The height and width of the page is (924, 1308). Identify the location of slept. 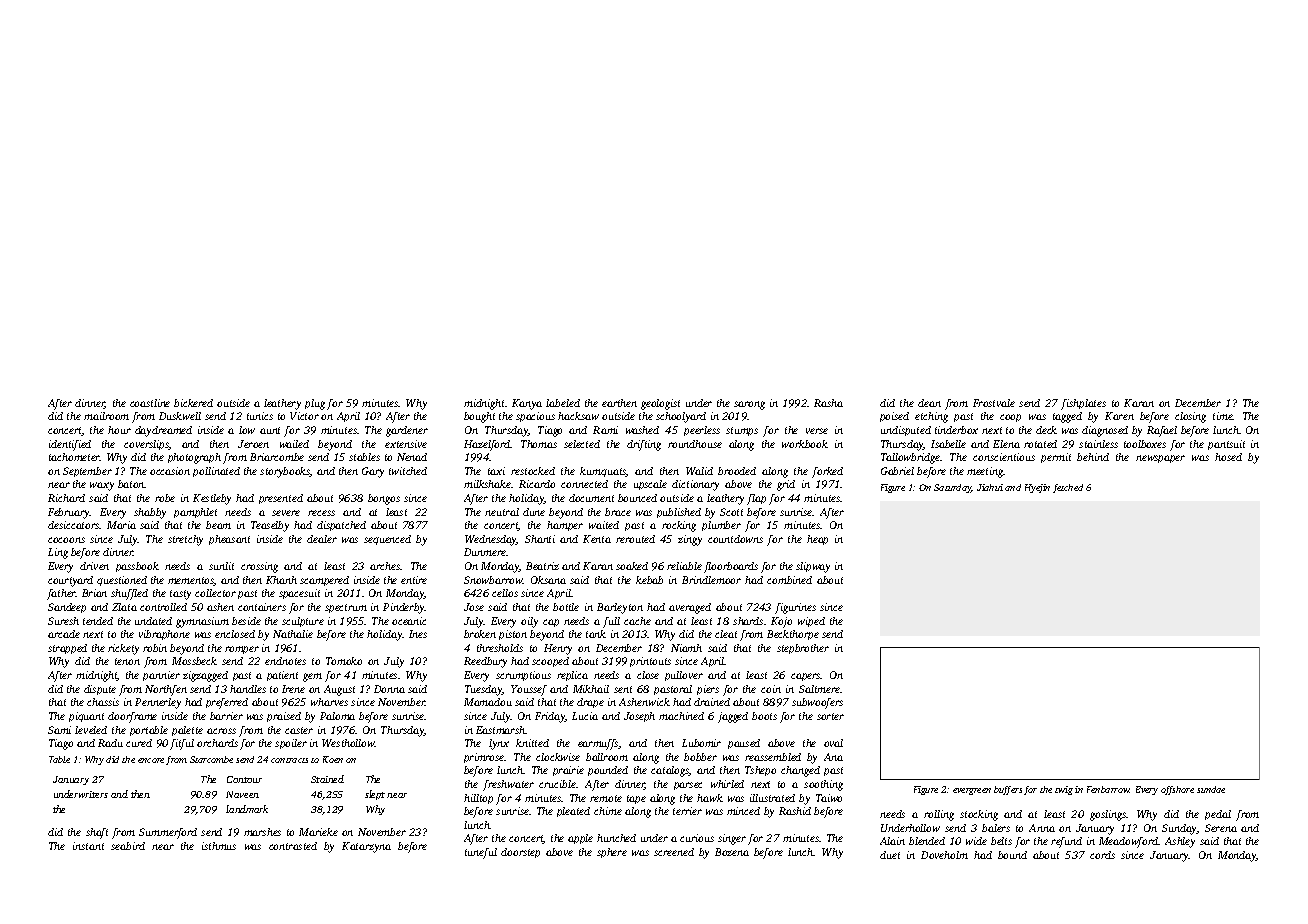
(375, 795).
